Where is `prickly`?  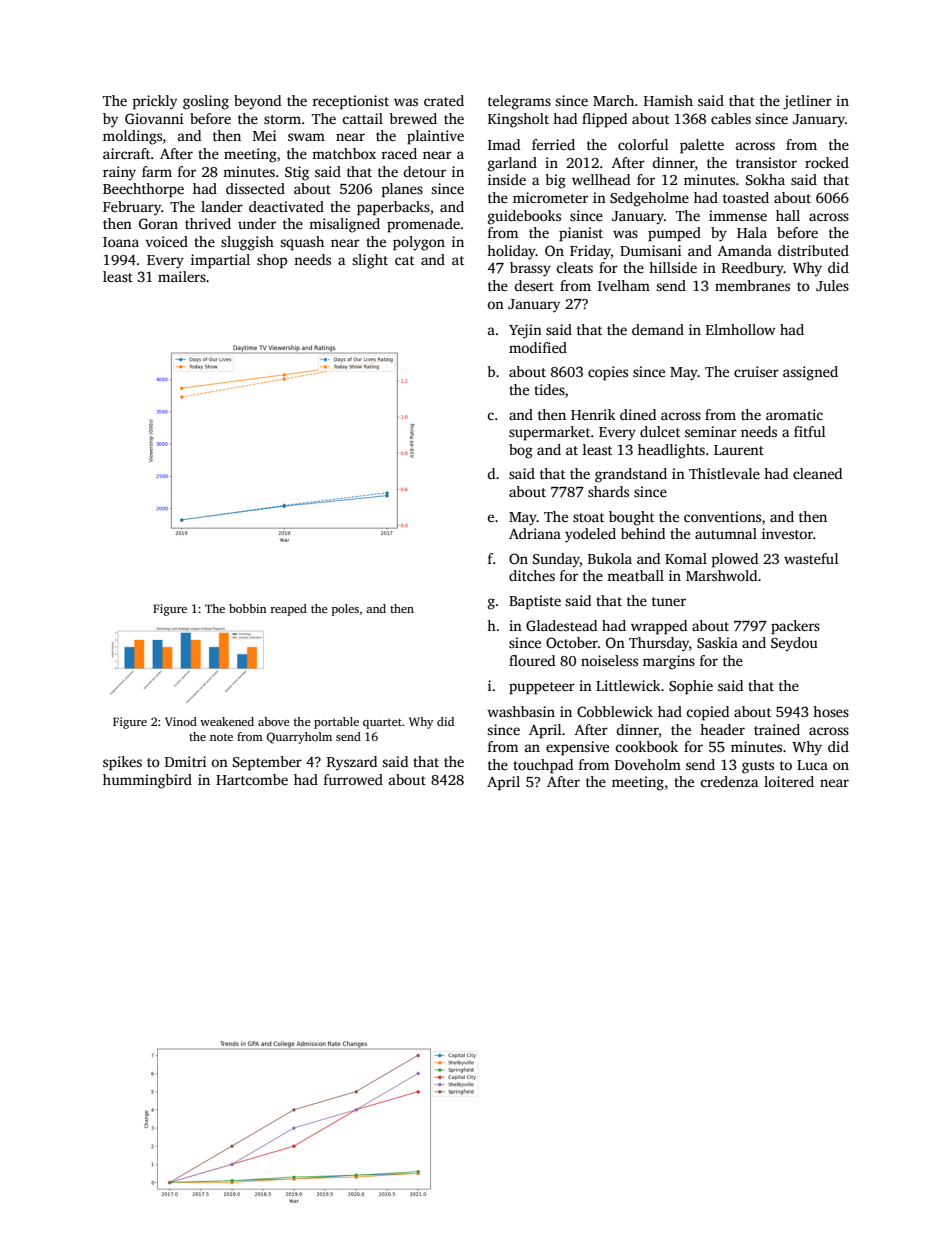
prickly is located at coordinates (155, 102).
